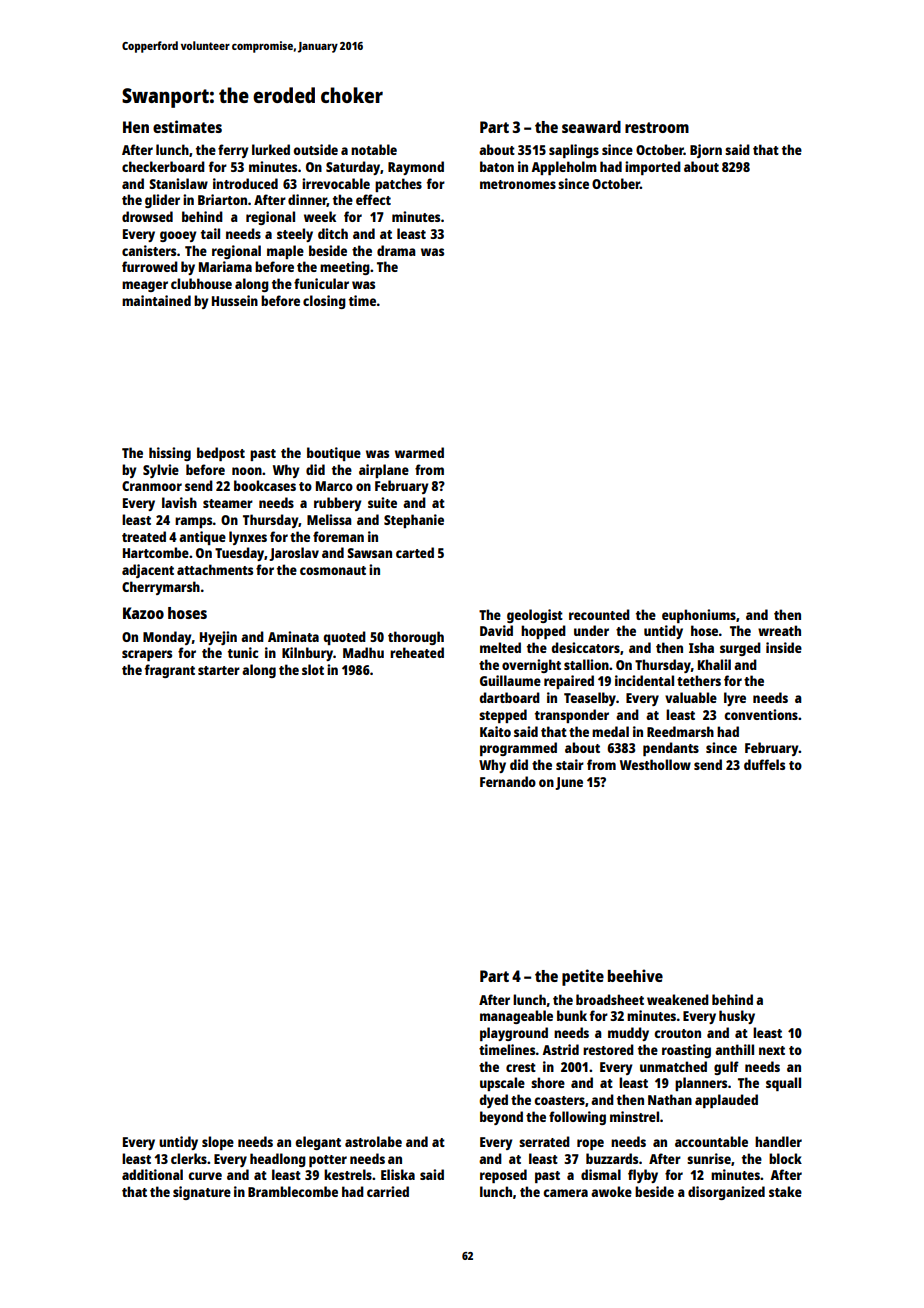 This document has height=1308, width=924. Describe the element at coordinates (635, 975) in the document. I see `beehive` at that location.
